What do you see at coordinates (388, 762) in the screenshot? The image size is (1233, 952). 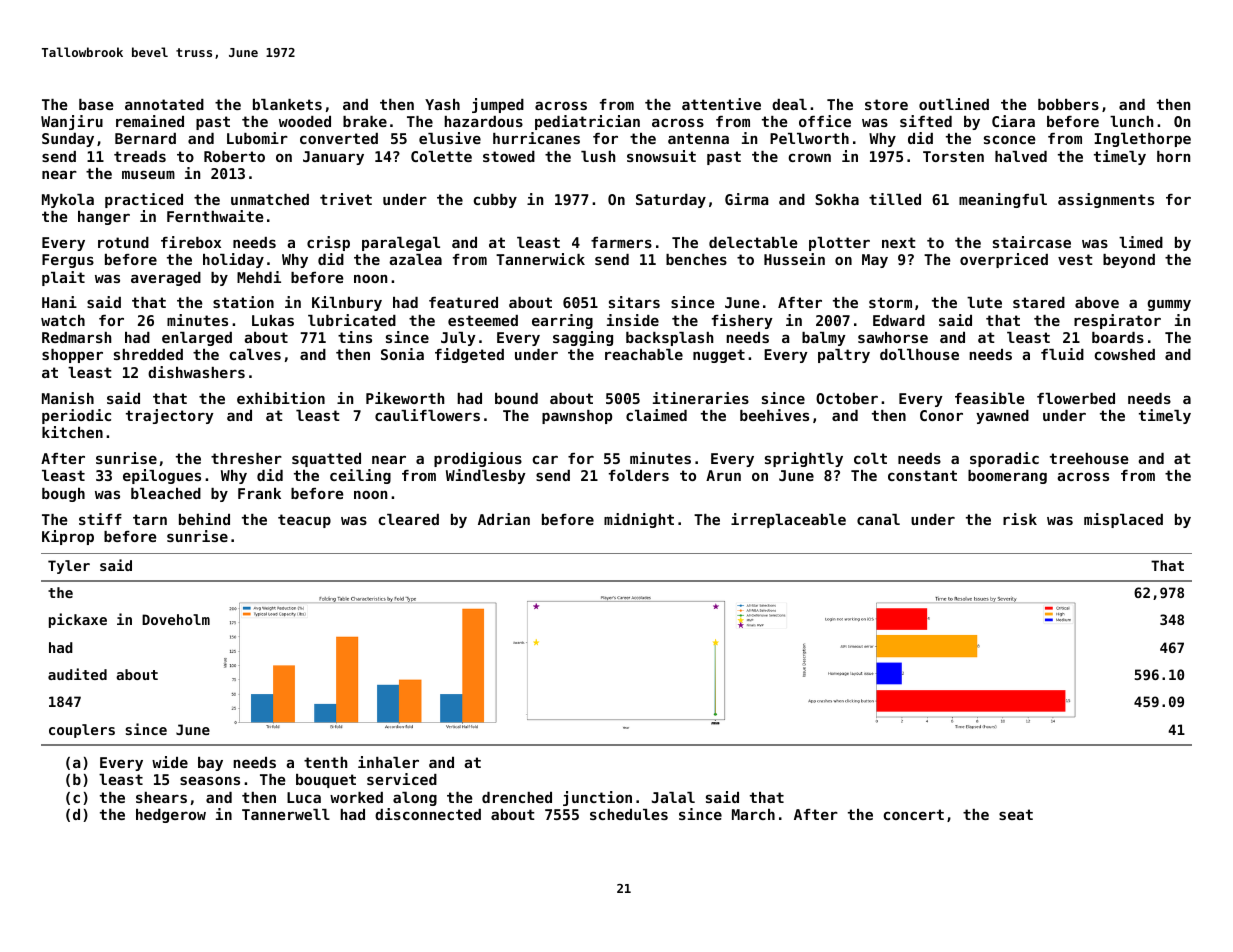 I see `inhaler` at bounding box center [388, 762].
